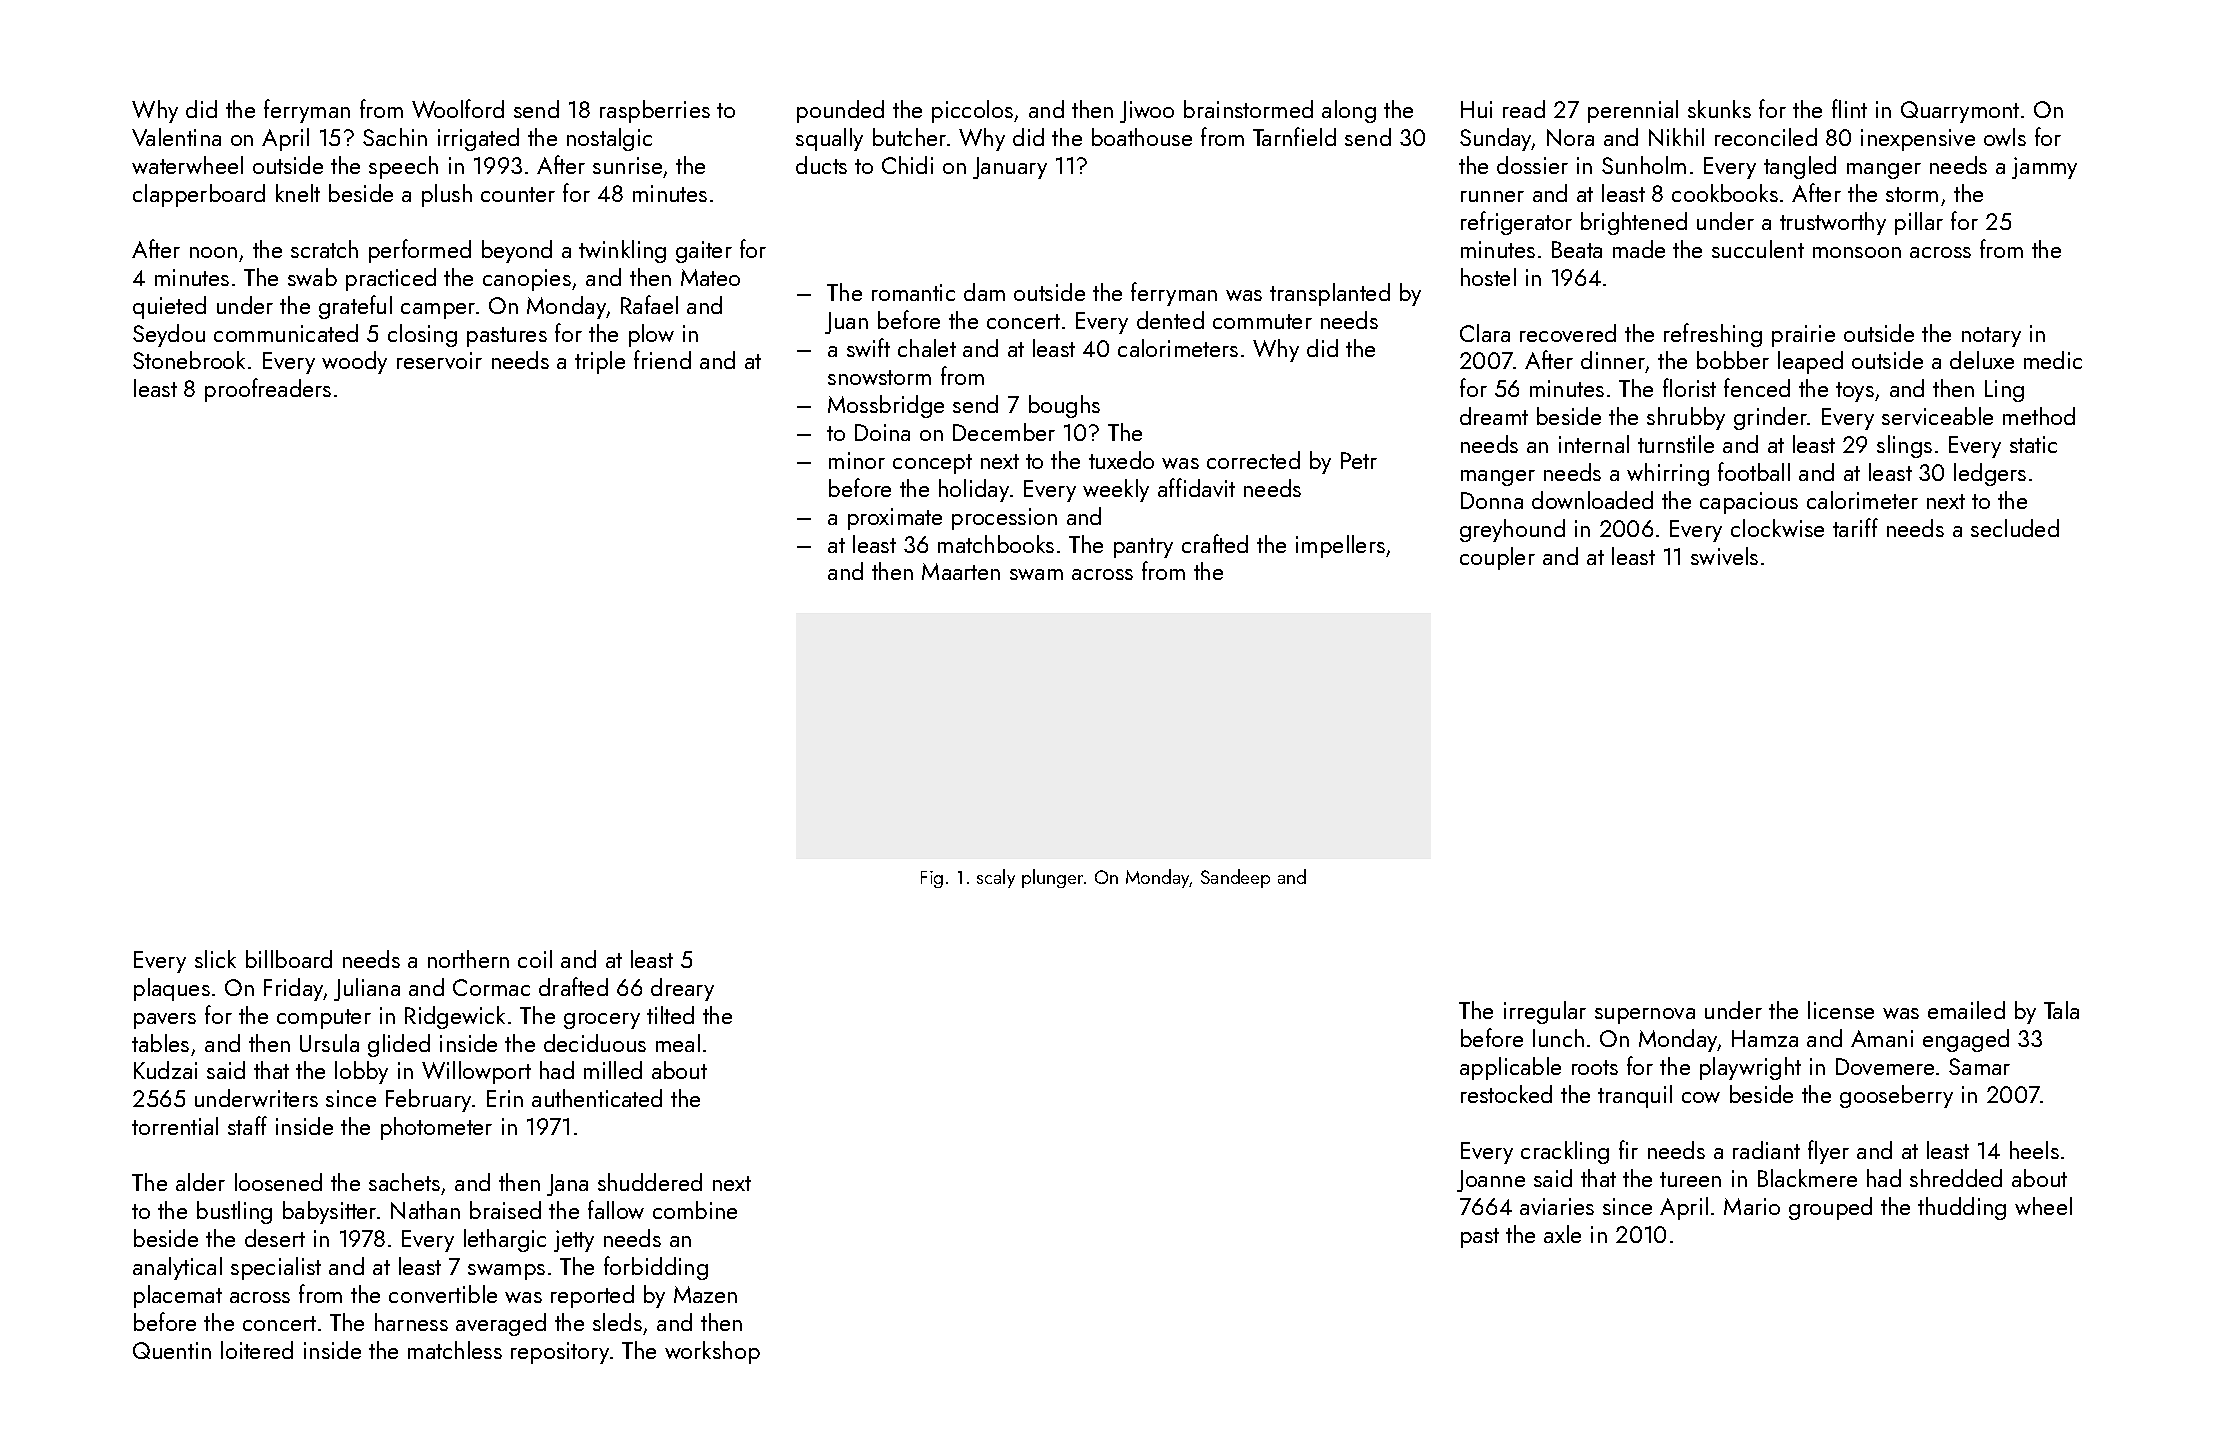 The height and width of the screenshot is (1441, 2227). What do you see at coordinates (1215, 543) in the screenshot?
I see `crafted` at bounding box center [1215, 543].
